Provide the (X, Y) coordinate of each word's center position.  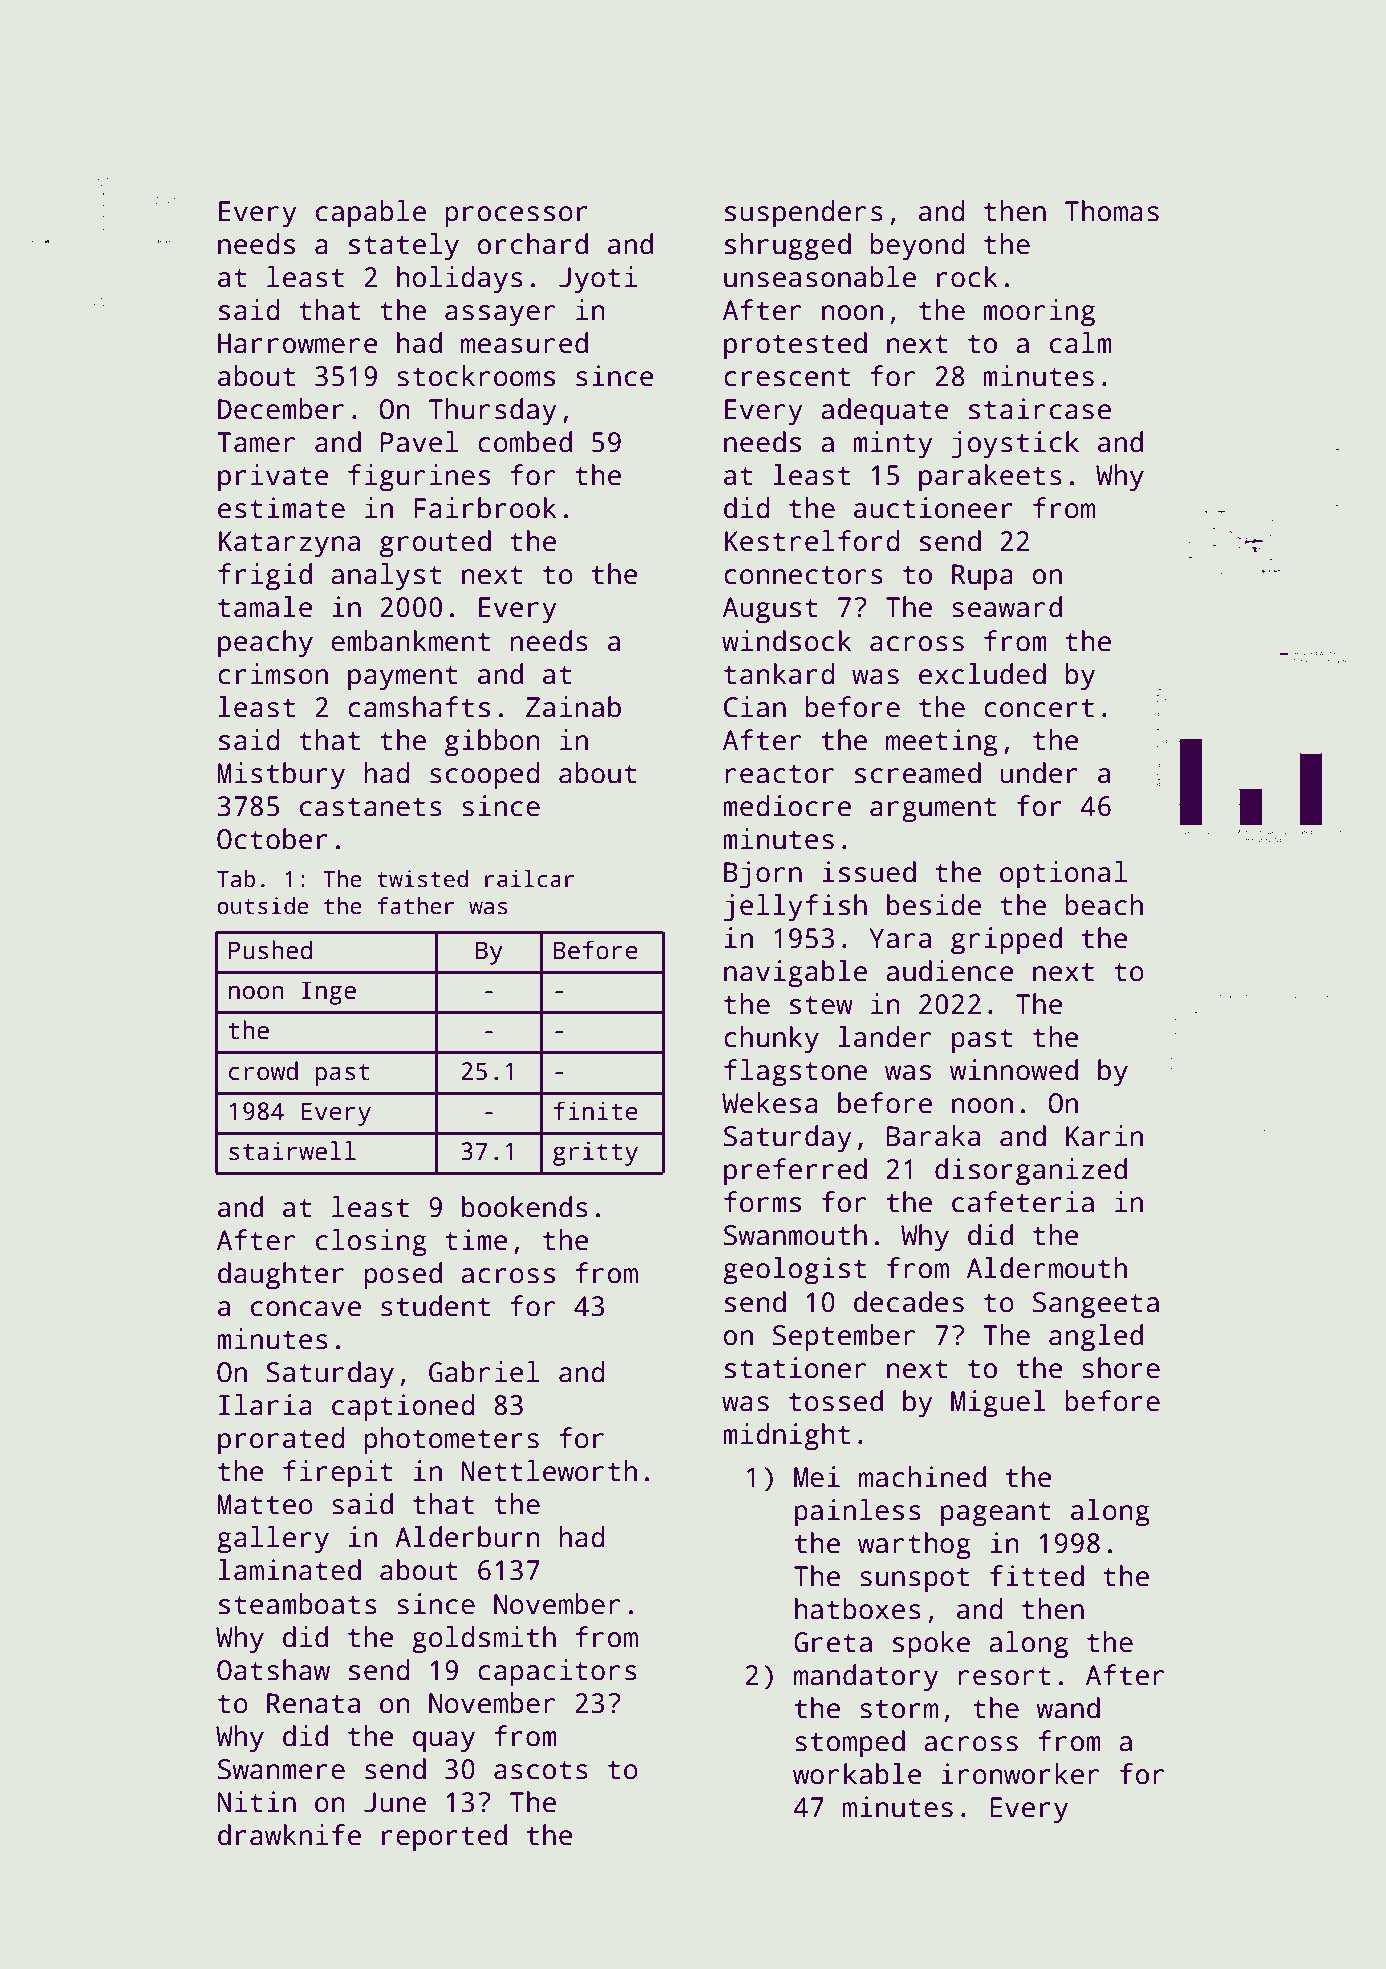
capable (371, 214)
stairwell (292, 1151)
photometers (451, 1441)
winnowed (1014, 1070)
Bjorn (763, 875)
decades (909, 1302)
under (1039, 773)
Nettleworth (549, 1471)
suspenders (804, 214)
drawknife (289, 1835)
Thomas (1112, 211)
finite (596, 1111)
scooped (485, 776)
